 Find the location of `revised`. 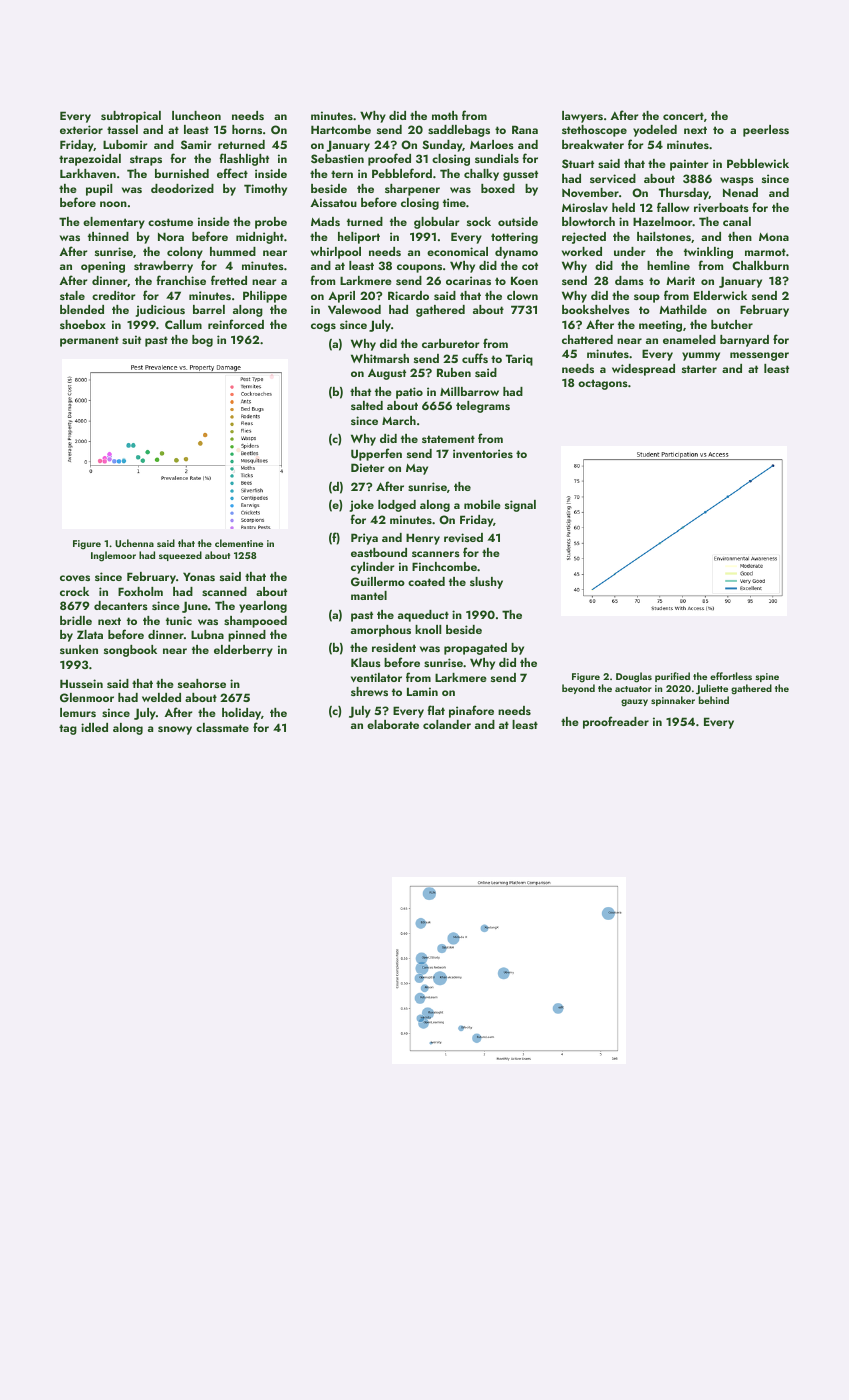

revised is located at coordinates (463, 537).
